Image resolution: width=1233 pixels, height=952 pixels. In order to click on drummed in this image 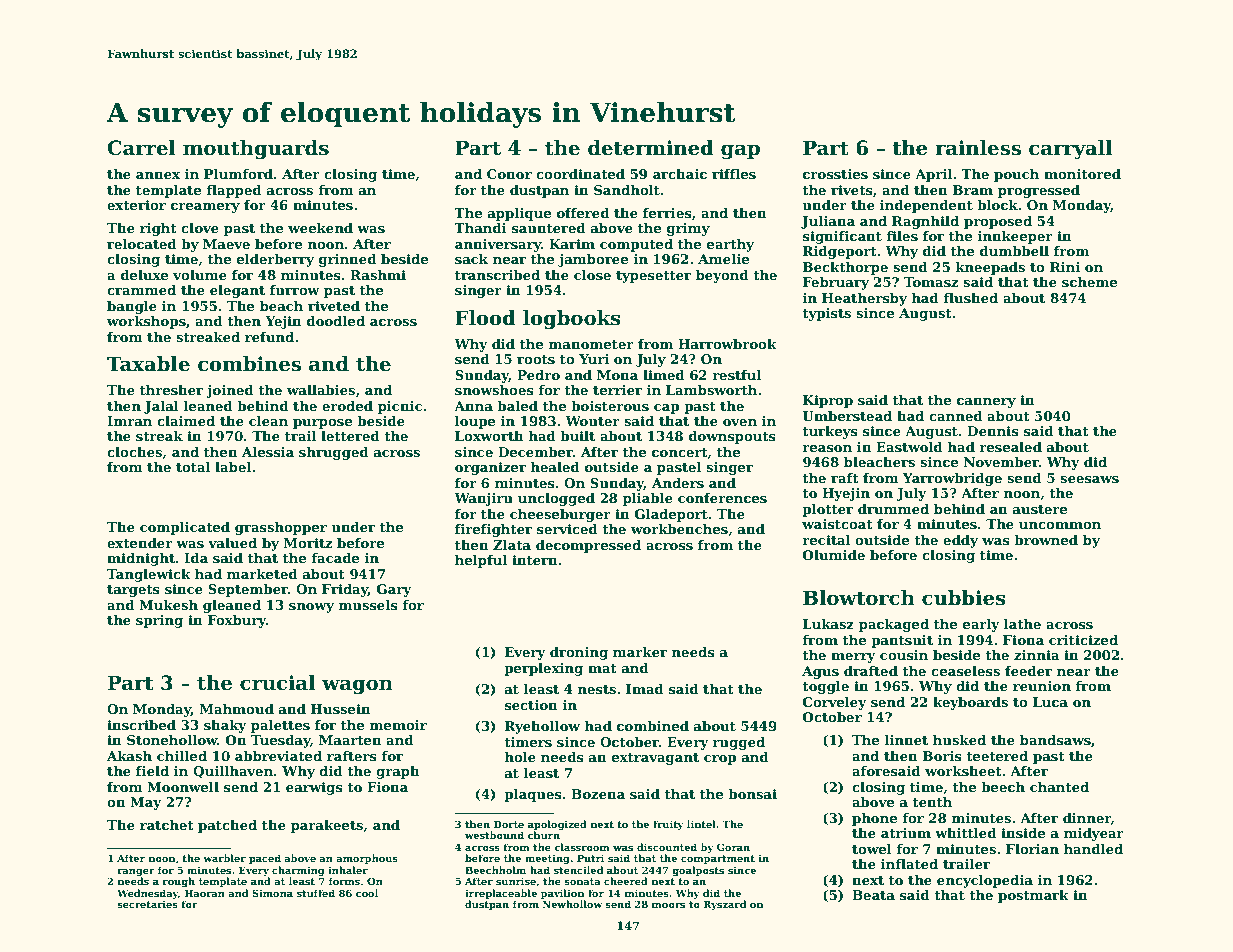, I will do `click(893, 509)`.
